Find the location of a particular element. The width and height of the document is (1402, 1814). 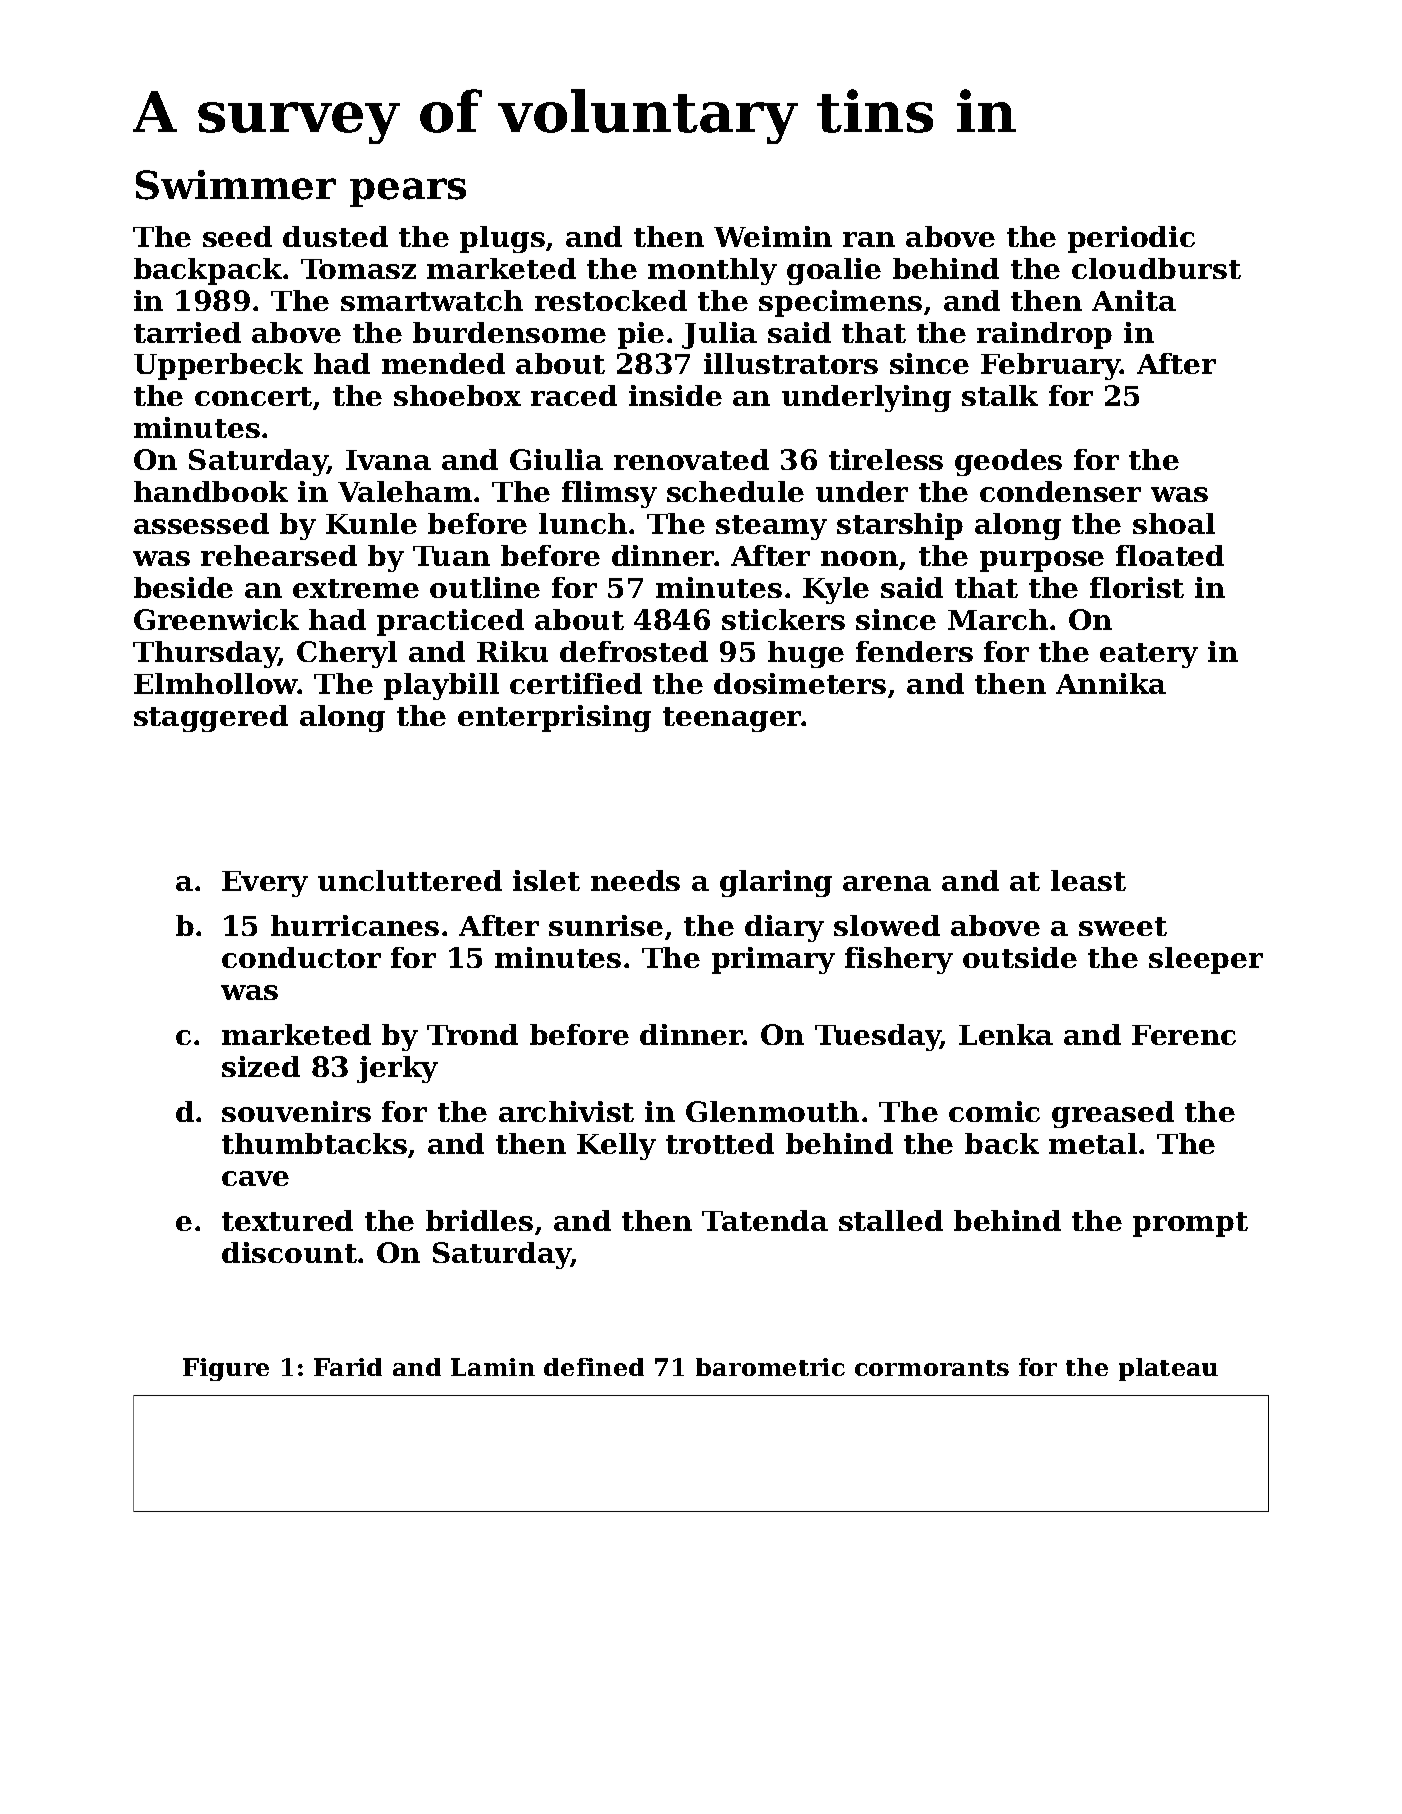

discount is located at coordinates (289, 1252).
